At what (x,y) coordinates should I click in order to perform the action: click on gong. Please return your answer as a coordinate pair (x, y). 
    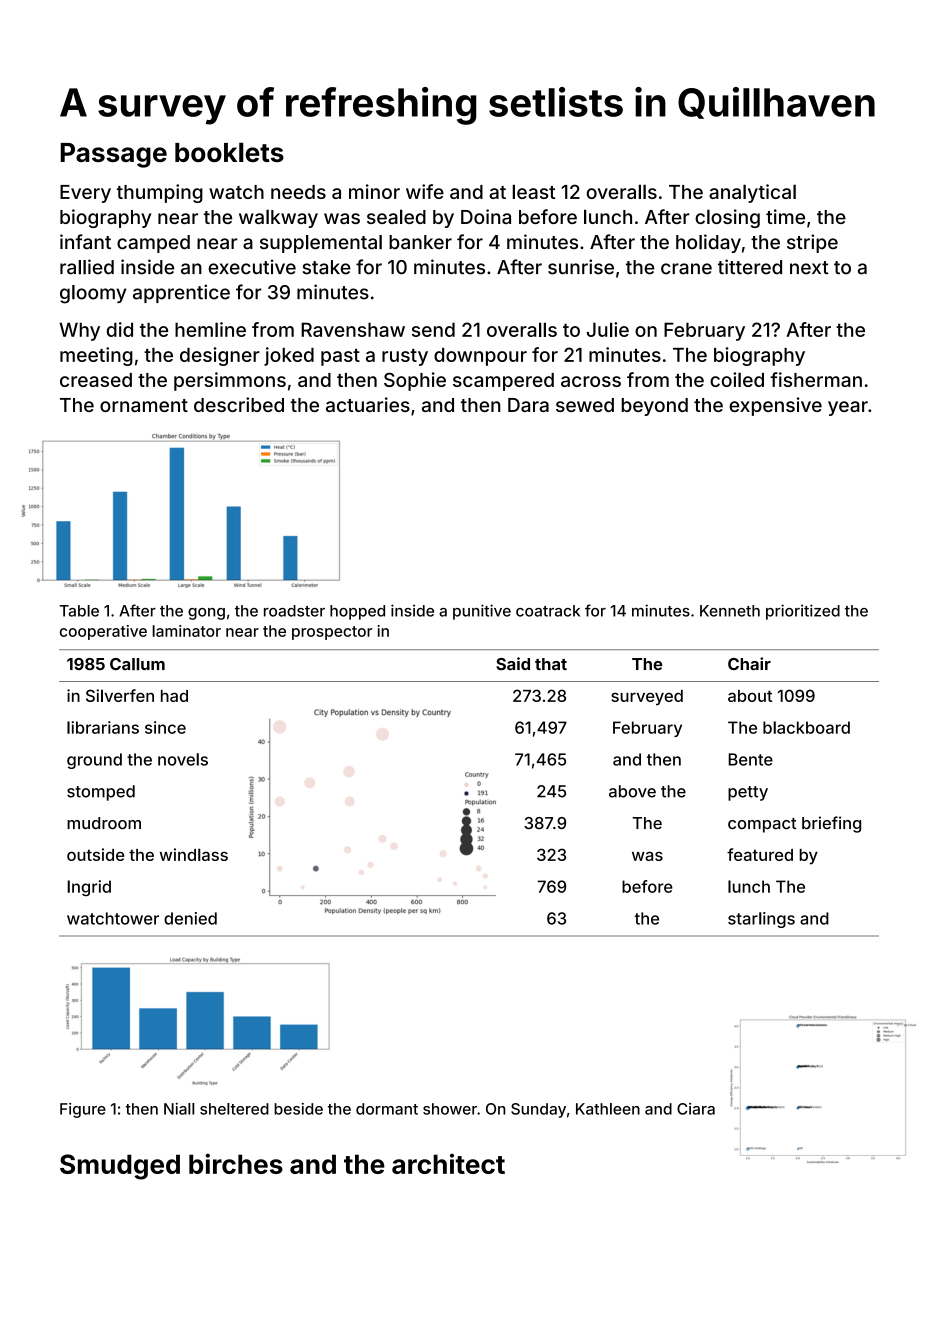
    Looking at the image, I should click on (206, 614).
